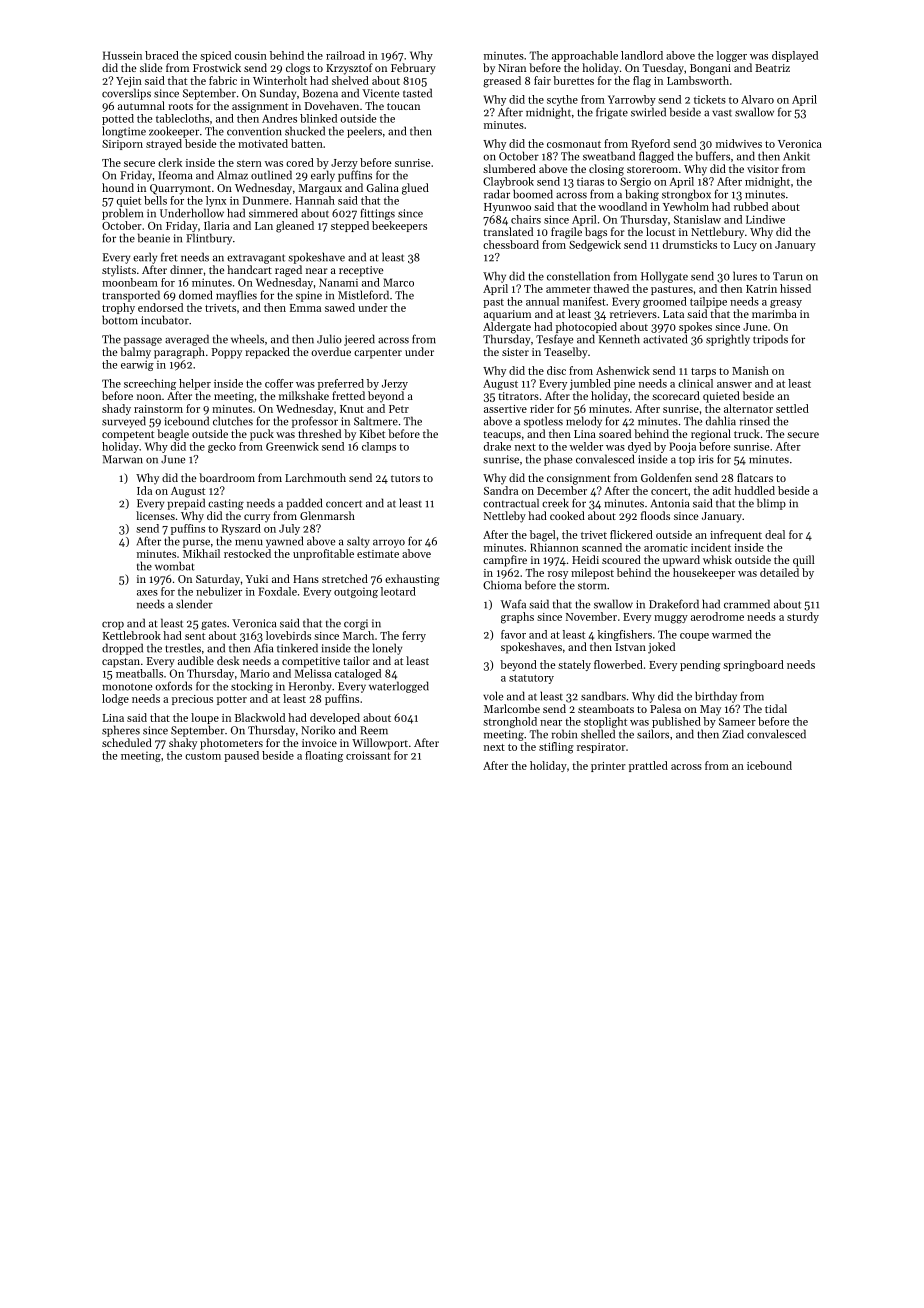  I want to click on sturdy, so click(803, 617).
